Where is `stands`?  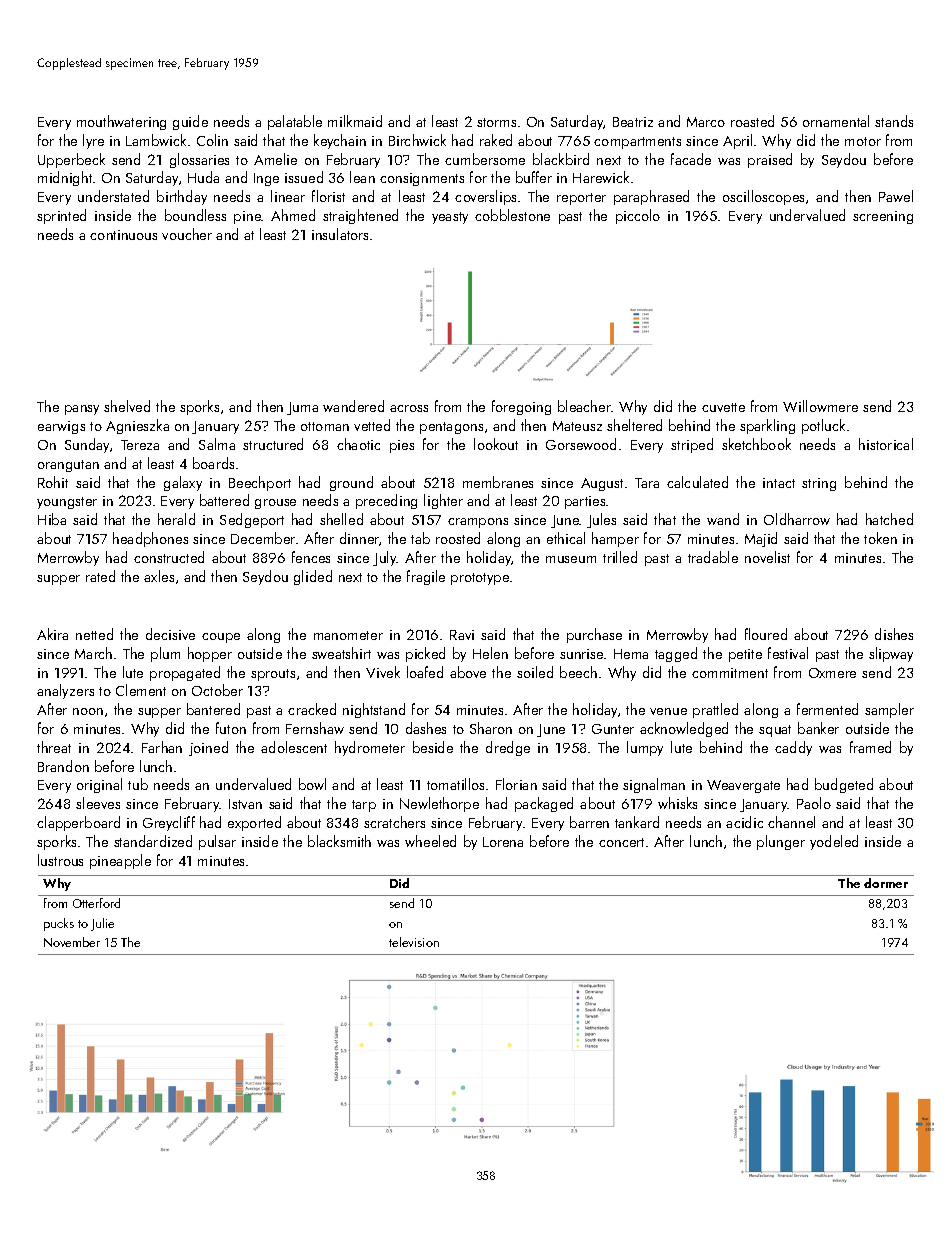
stands is located at coordinates (894, 121).
